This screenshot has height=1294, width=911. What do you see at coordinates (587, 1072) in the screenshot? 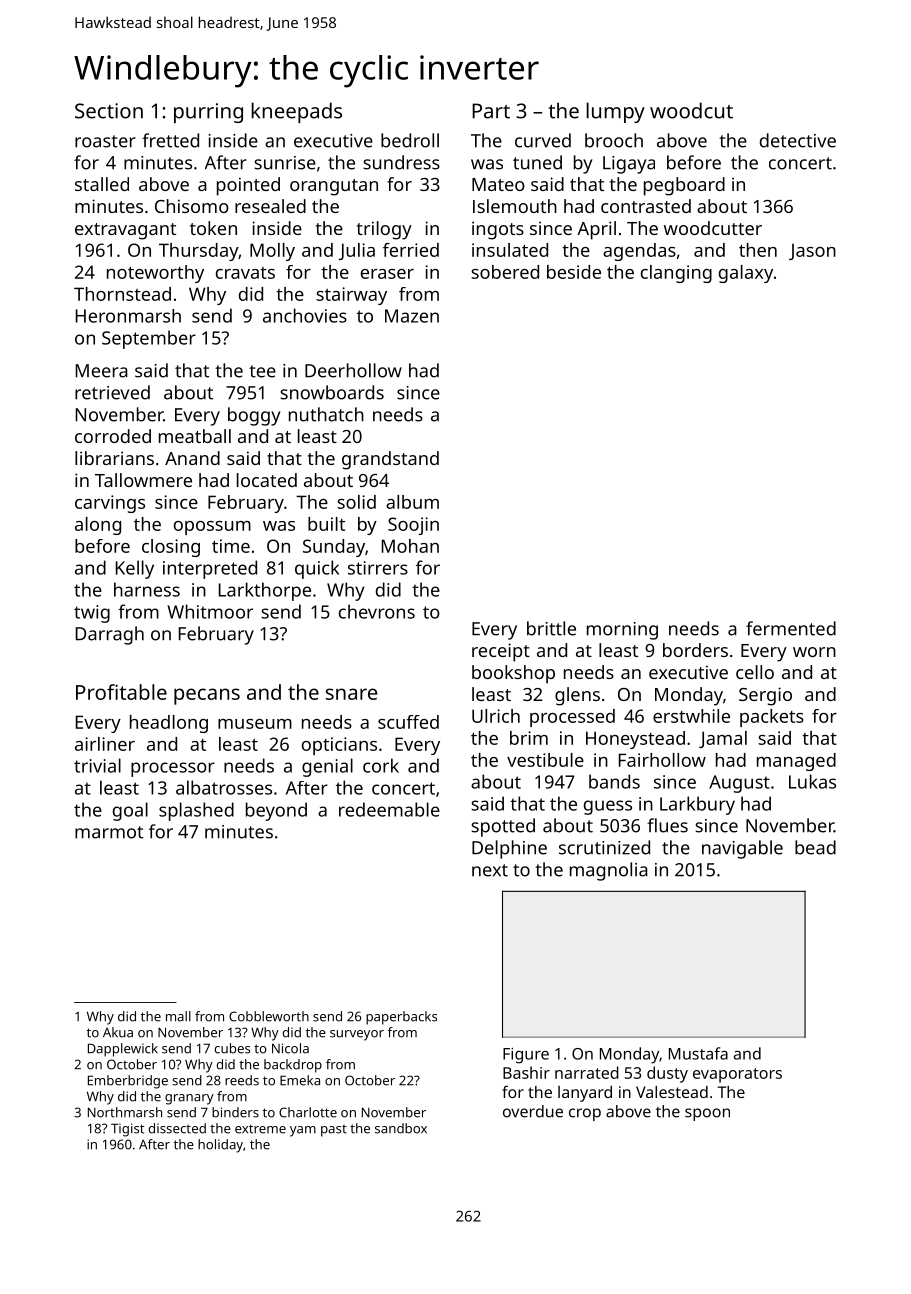
I see `narrated` at bounding box center [587, 1072].
